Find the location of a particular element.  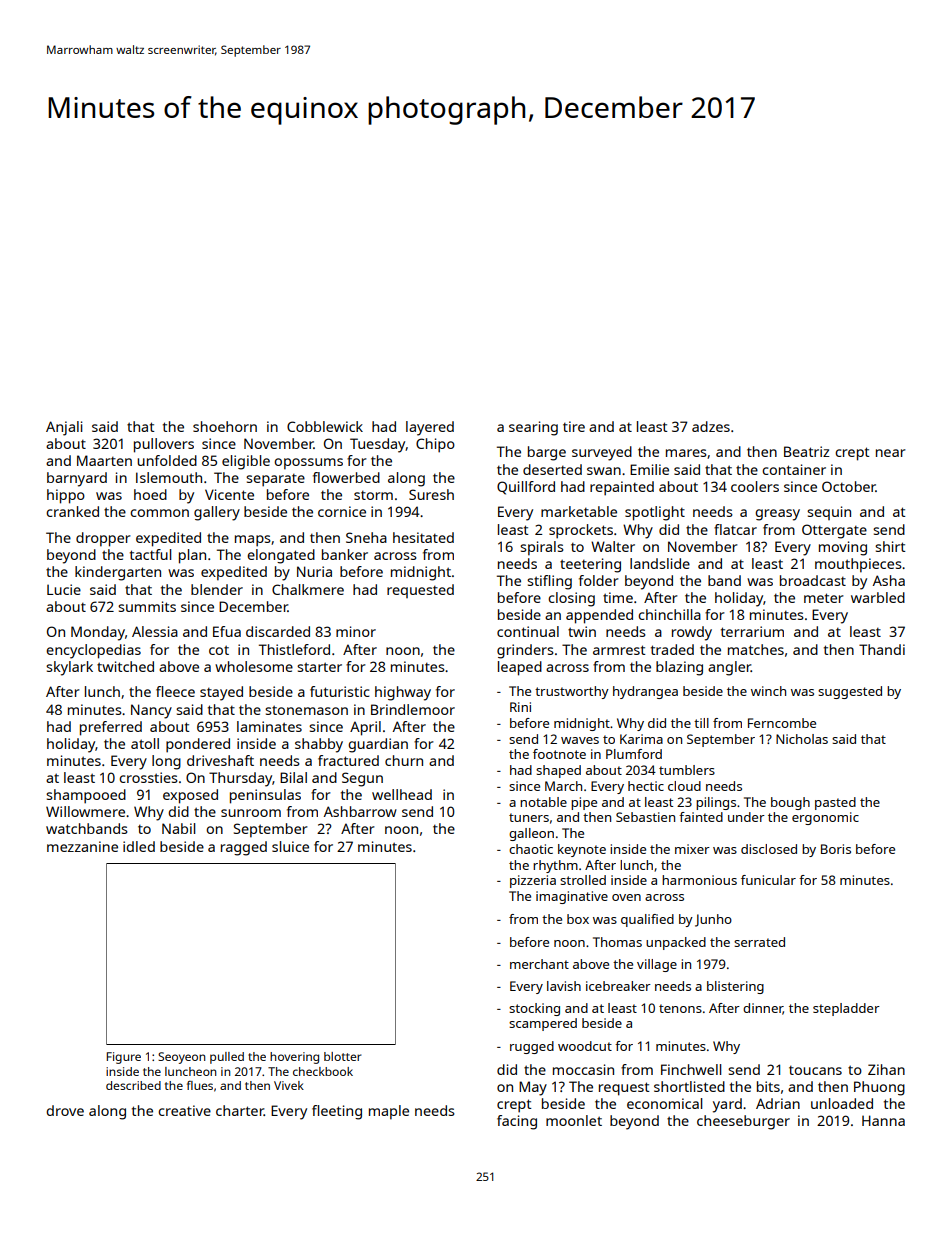

pasted is located at coordinates (835, 803).
